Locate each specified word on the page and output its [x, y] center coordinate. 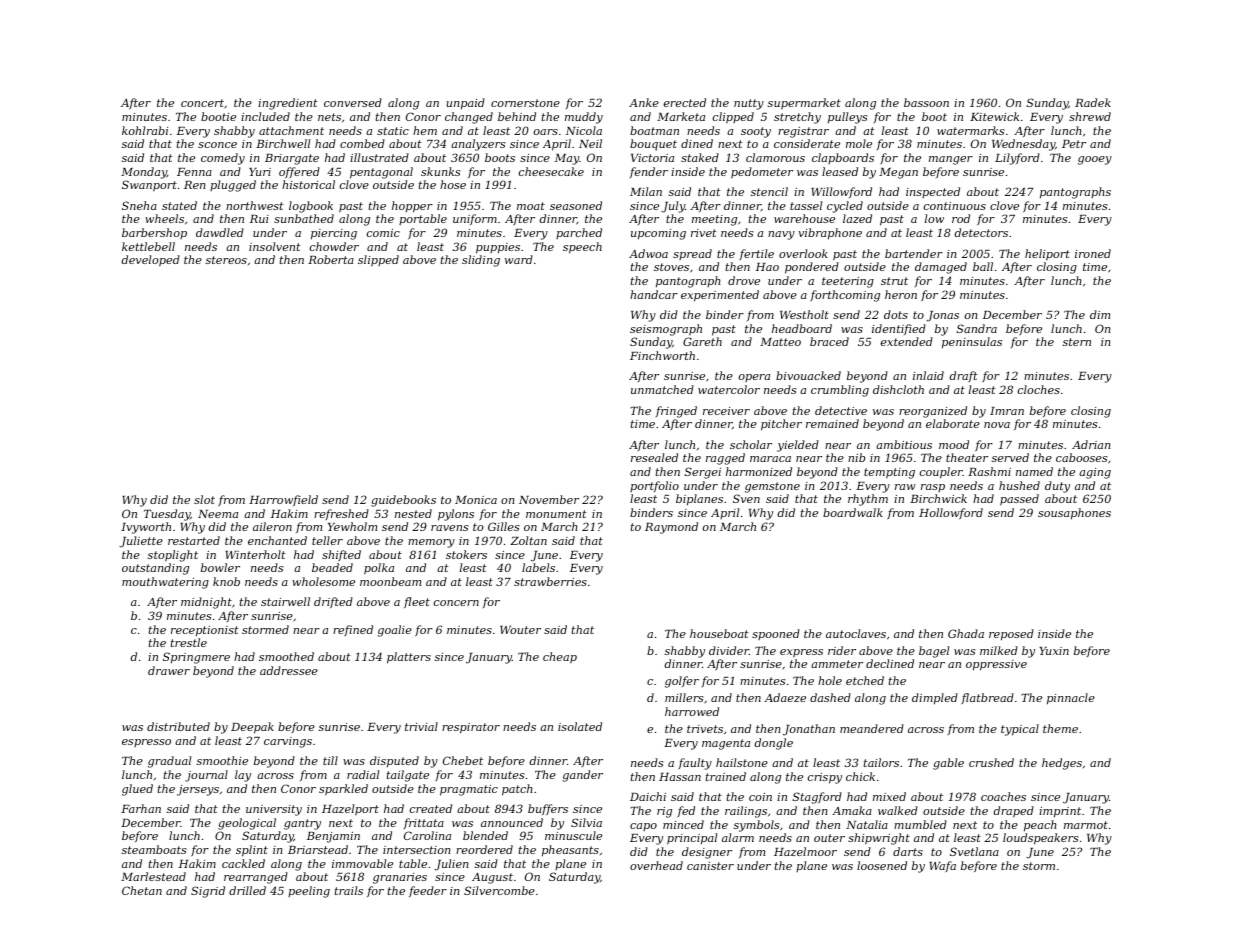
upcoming [658, 234]
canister [710, 866]
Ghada [966, 633]
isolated [580, 726]
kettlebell [148, 246]
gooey [1095, 160]
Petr [1074, 144]
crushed [991, 762]
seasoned [576, 205]
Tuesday [167, 515]
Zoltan [528, 540]
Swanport [149, 186]
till [330, 760]
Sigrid [208, 892]
